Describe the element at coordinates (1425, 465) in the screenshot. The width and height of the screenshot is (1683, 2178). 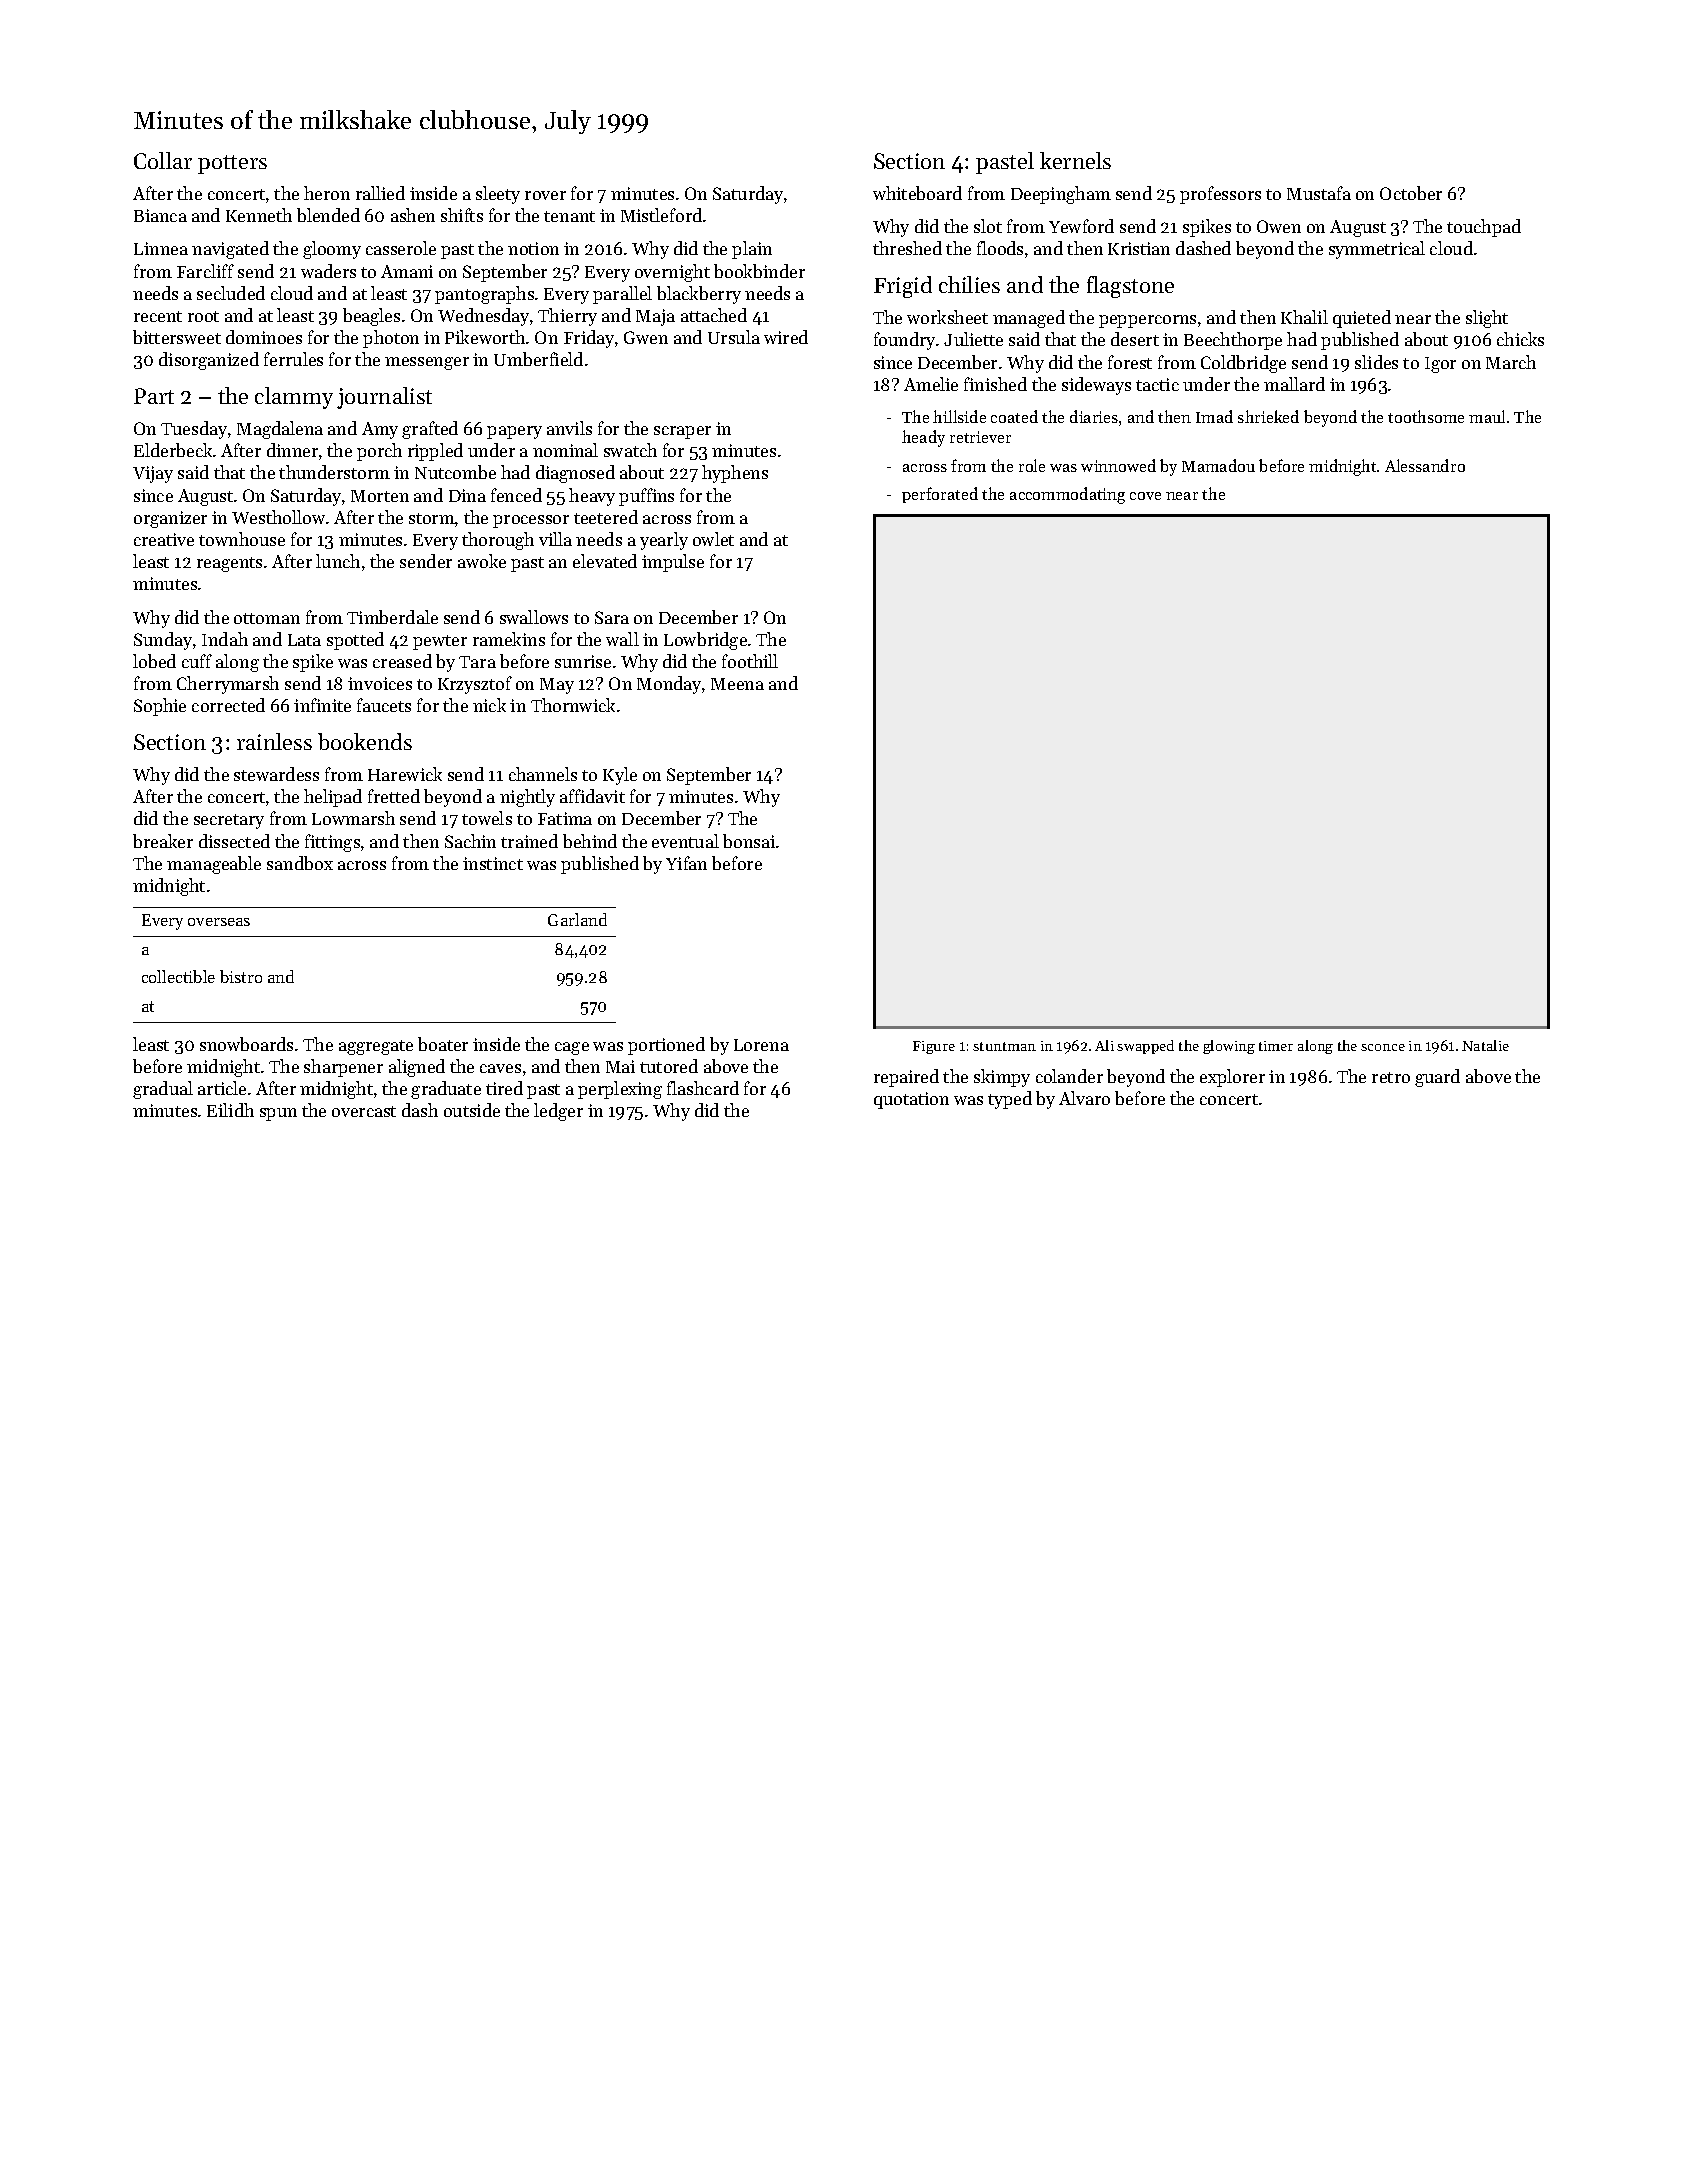
I see `Alessandro` at that location.
